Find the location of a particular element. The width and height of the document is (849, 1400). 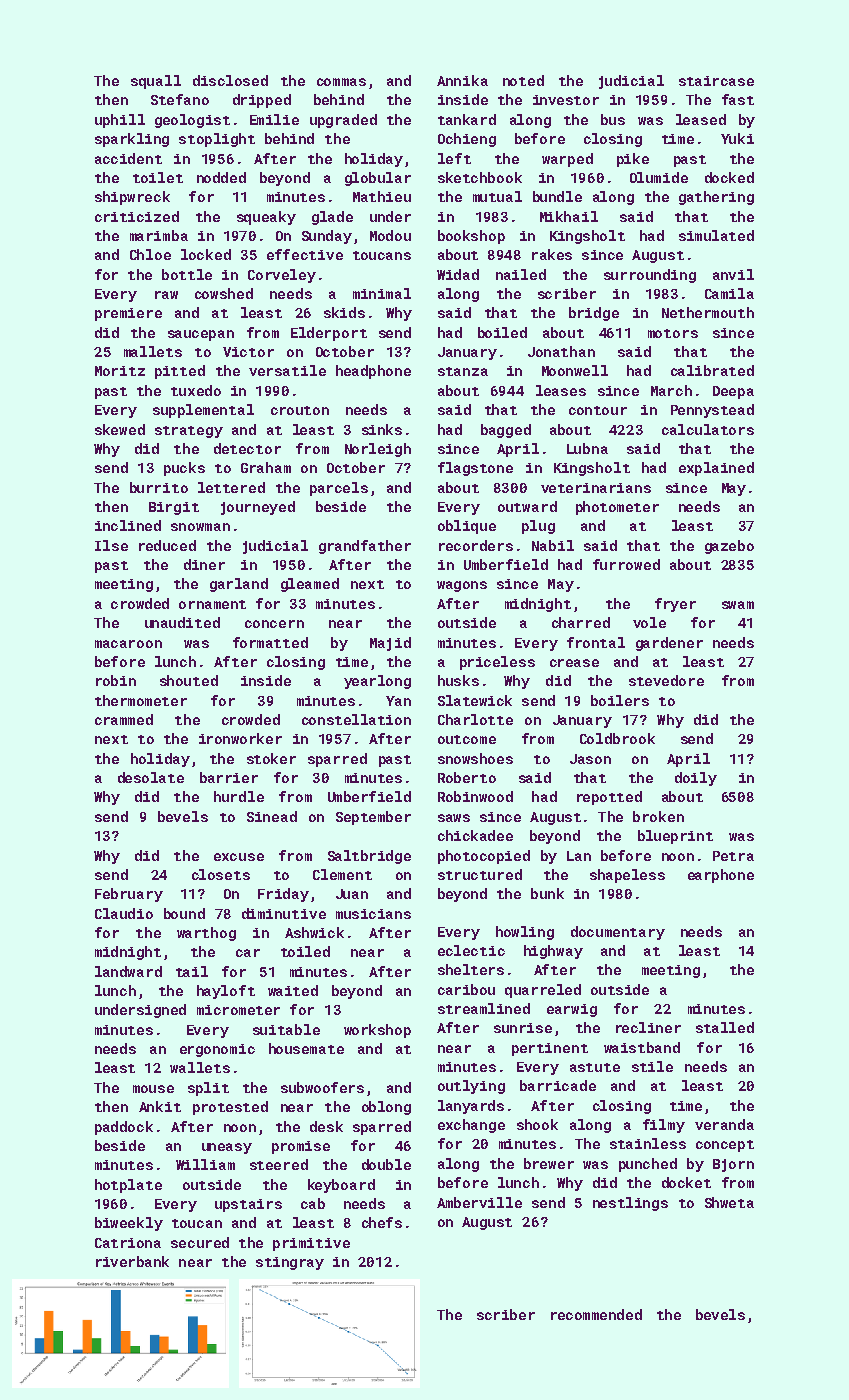

noted is located at coordinates (523, 80).
